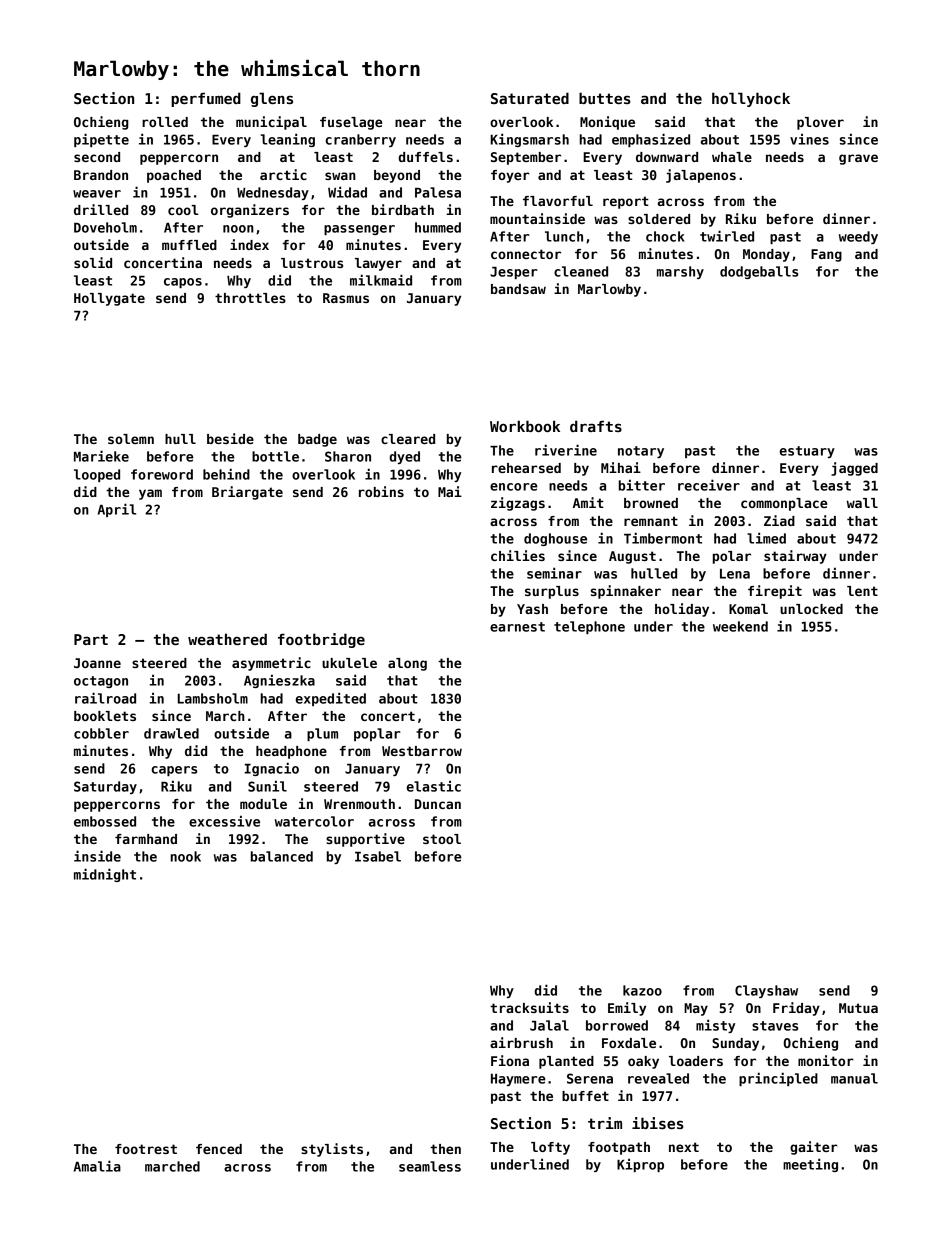 Image resolution: width=952 pixels, height=1233 pixels. I want to click on perfumed, so click(206, 99).
